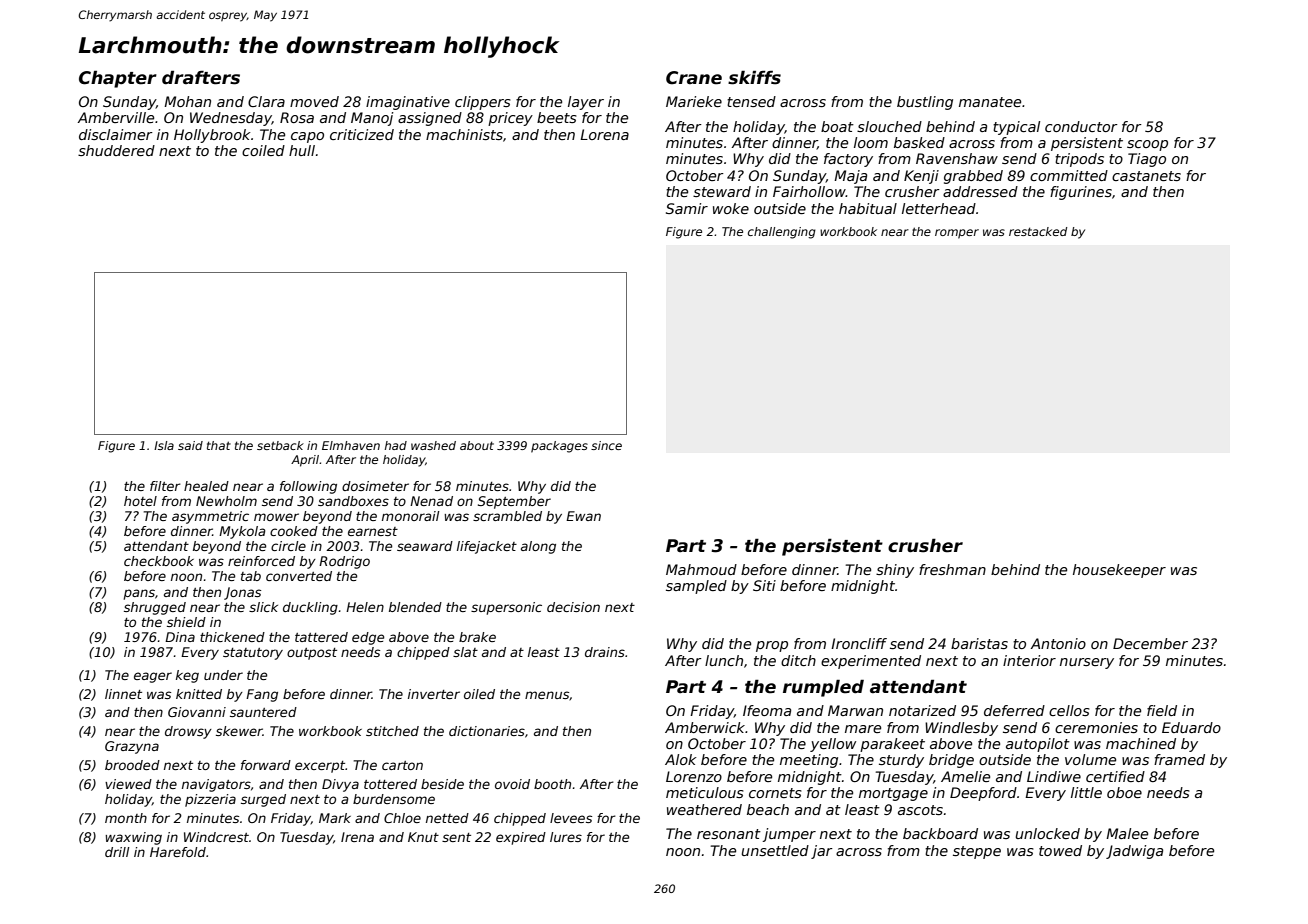 The image size is (1308, 924). I want to click on challenging, so click(782, 233).
